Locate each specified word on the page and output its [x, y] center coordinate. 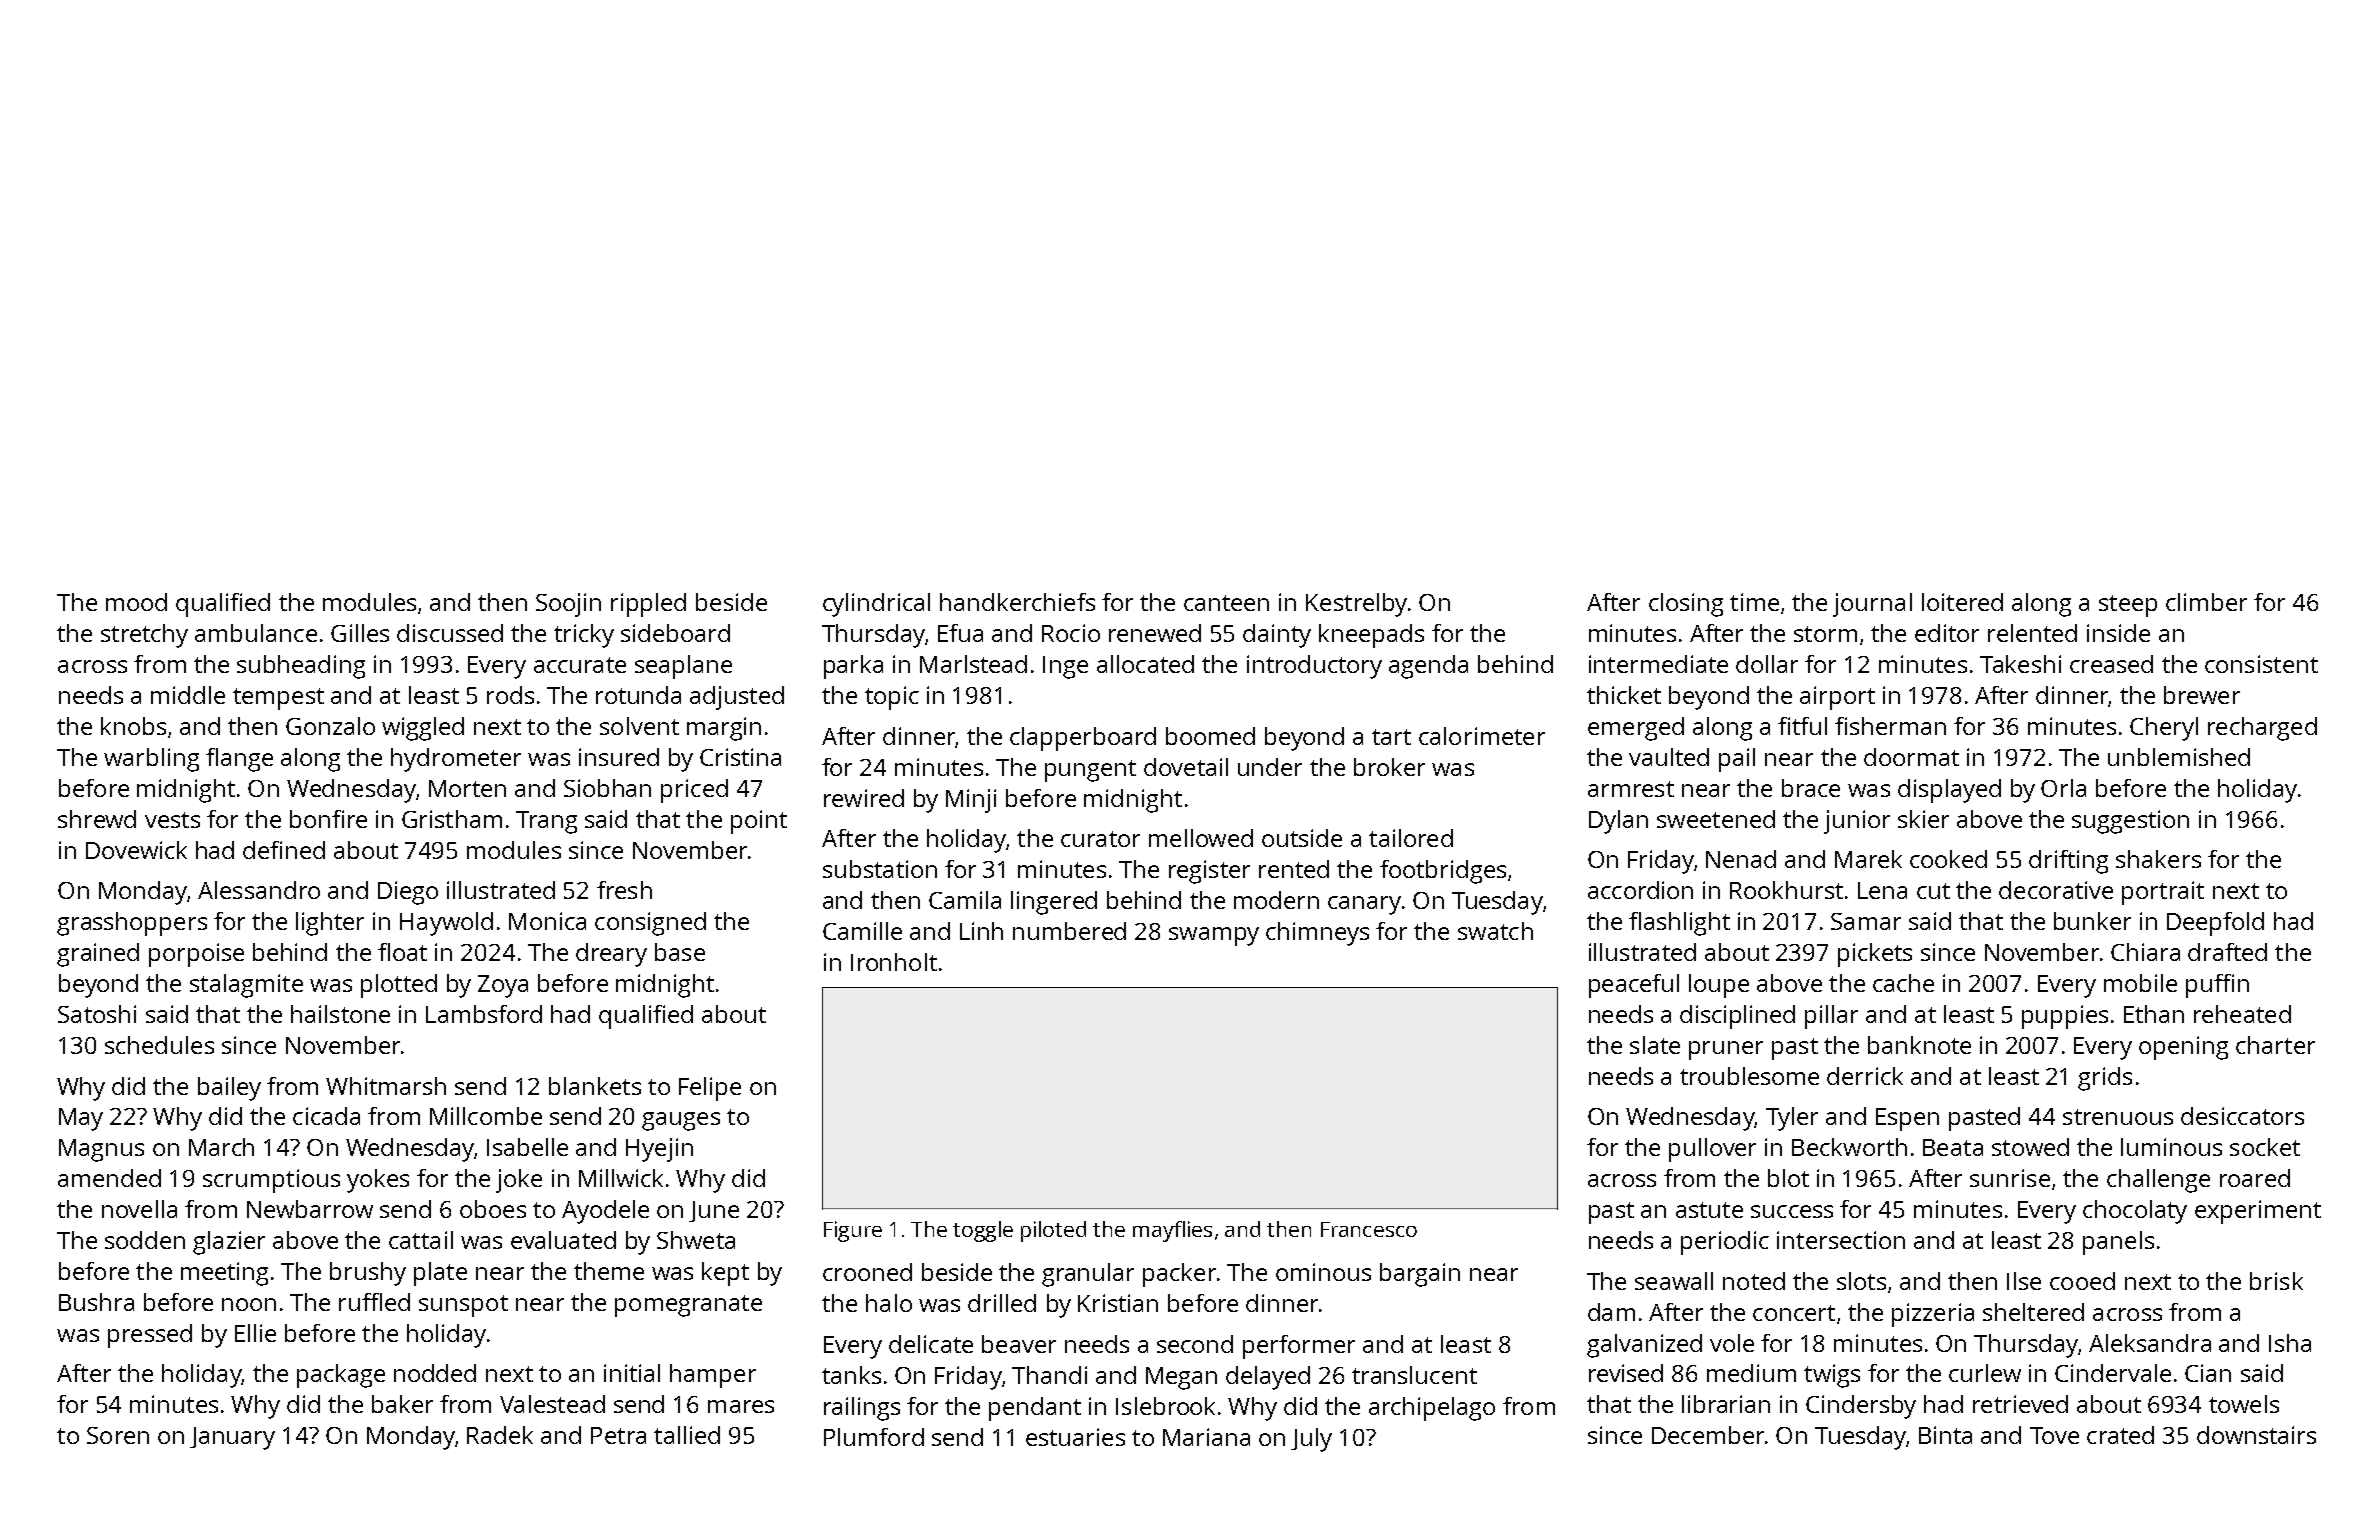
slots [1861, 1281]
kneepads [1371, 636]
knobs [133, 726]
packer [1179, 1275]
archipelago [1432, 1409]
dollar [1767, 664]
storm [1825, 634]
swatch [1495, 931]
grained [98, 955]
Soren [118, 1435]
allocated [1145, 664]
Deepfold [2215, 924]
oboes [493, 1209]
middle [188, 695]
